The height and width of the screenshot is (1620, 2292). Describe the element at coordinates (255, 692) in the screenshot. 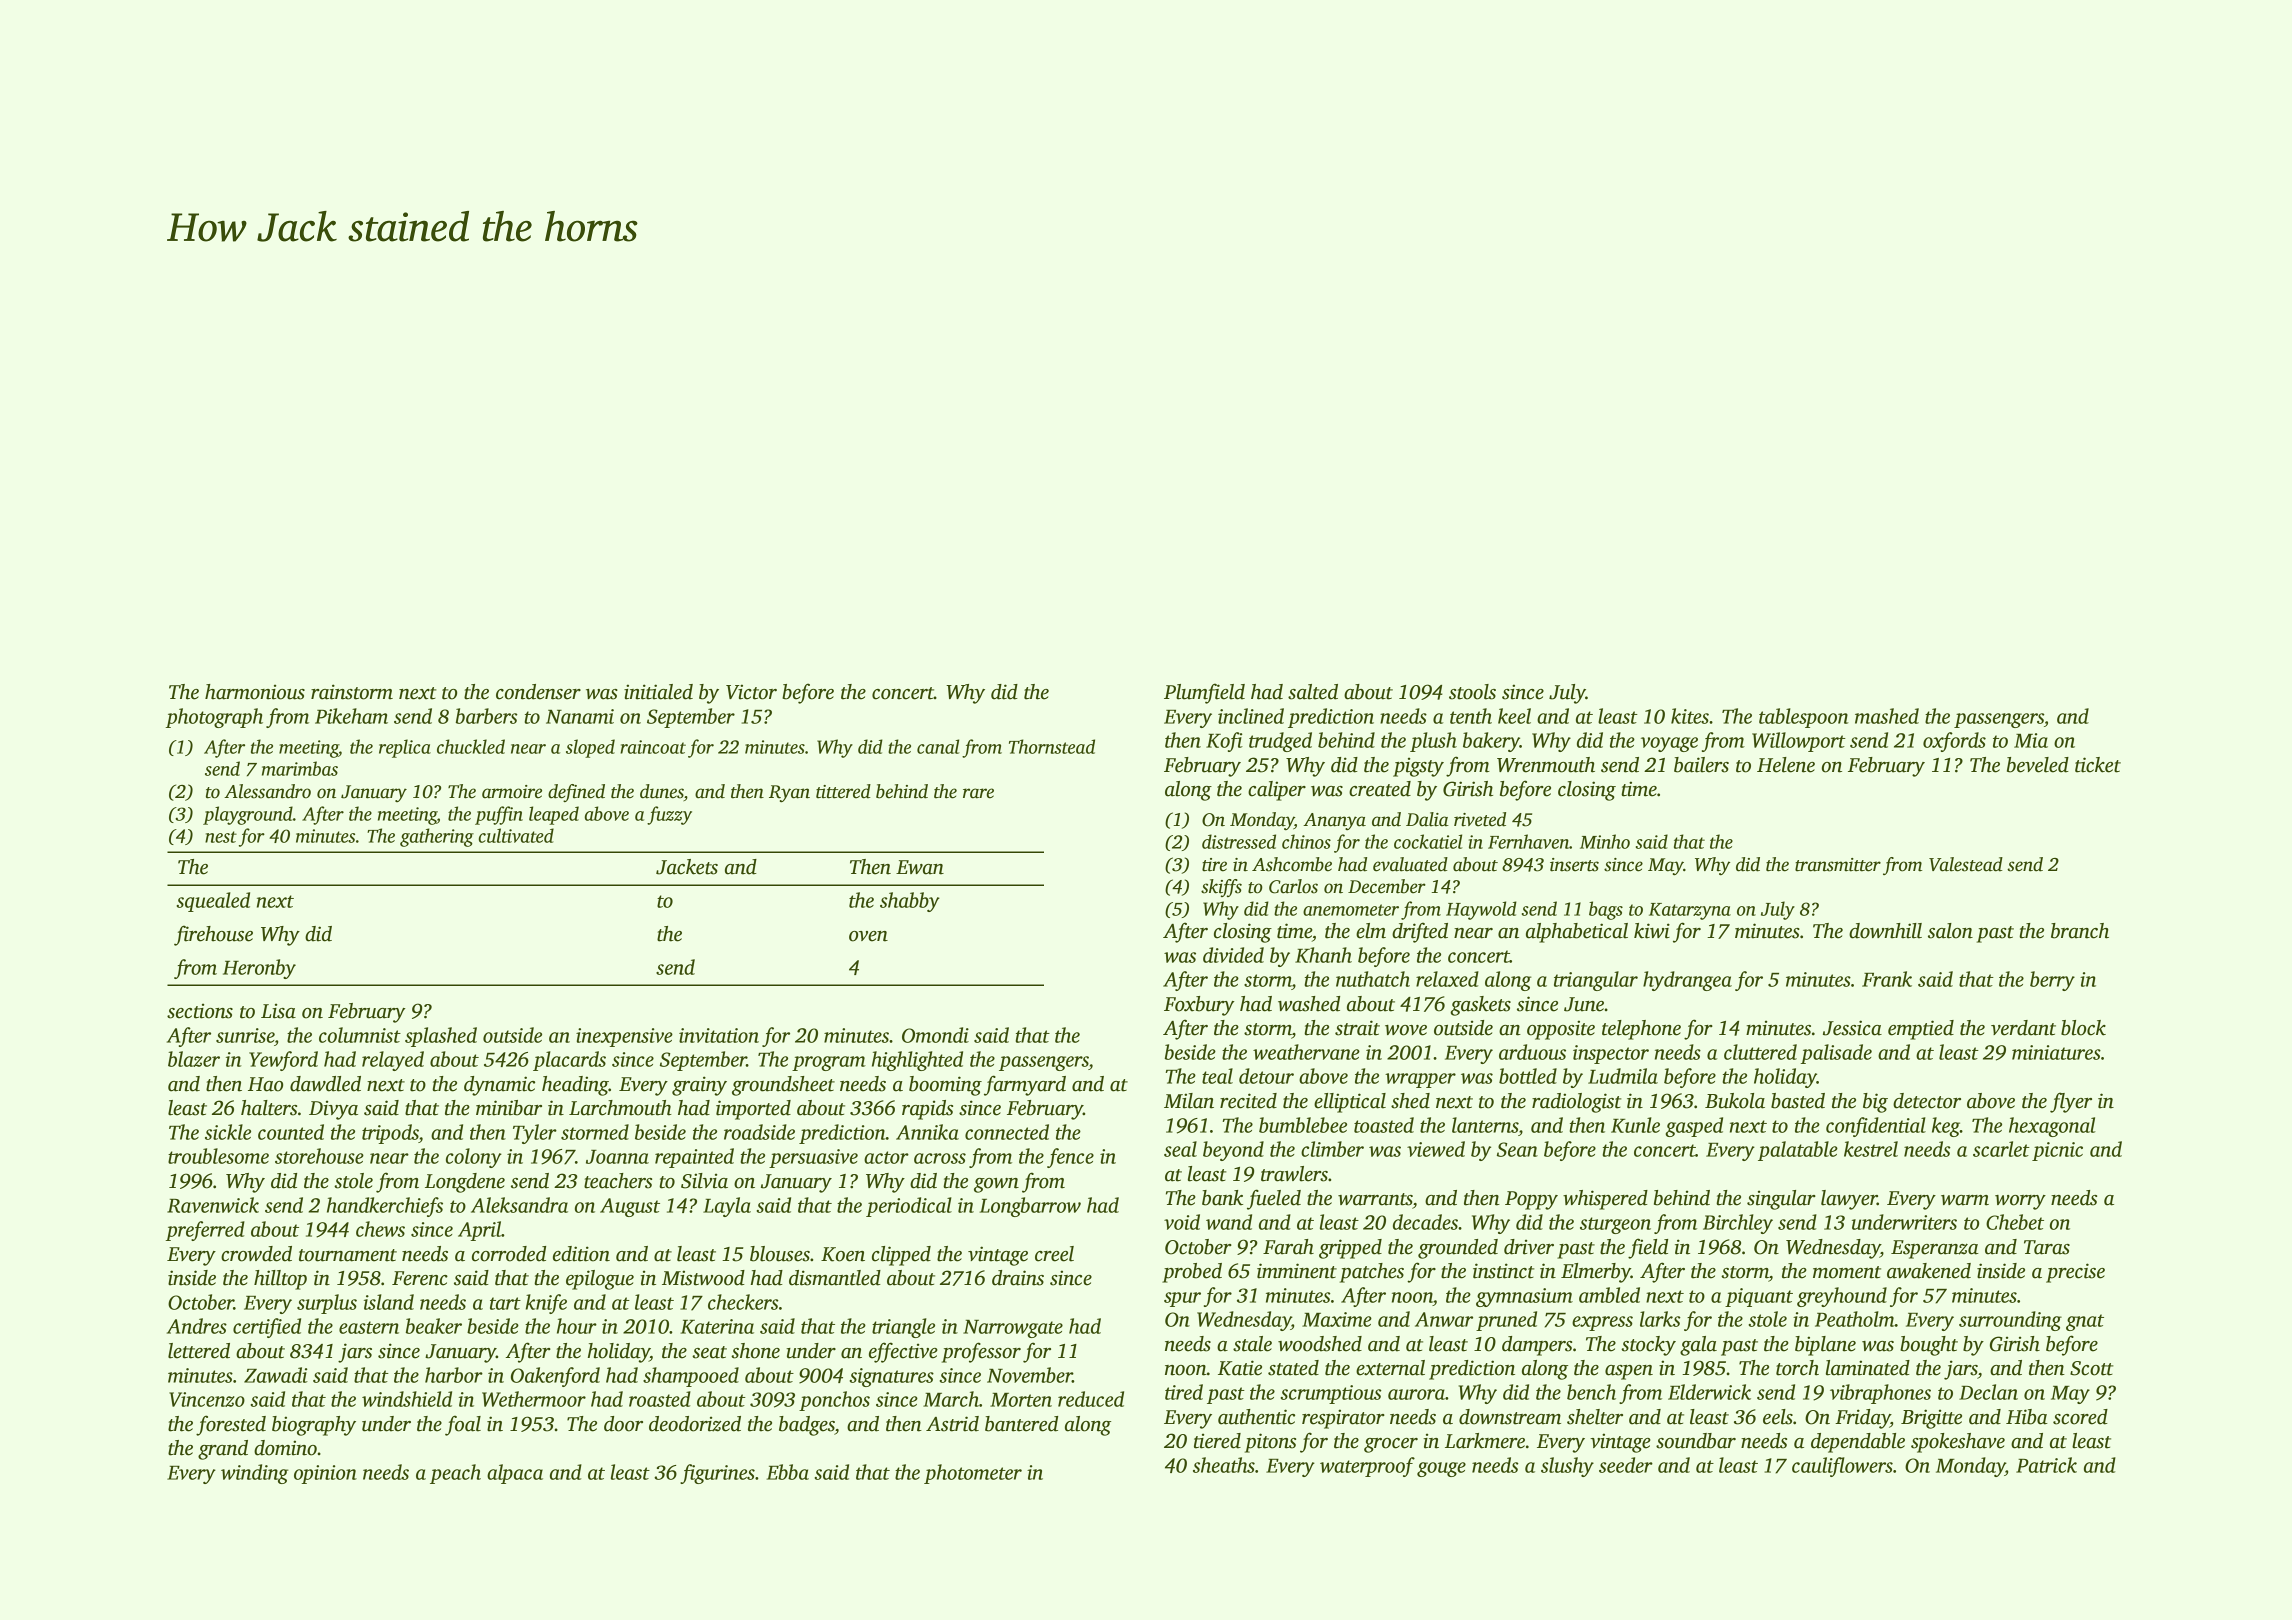

I see `harmonious` at that location.
